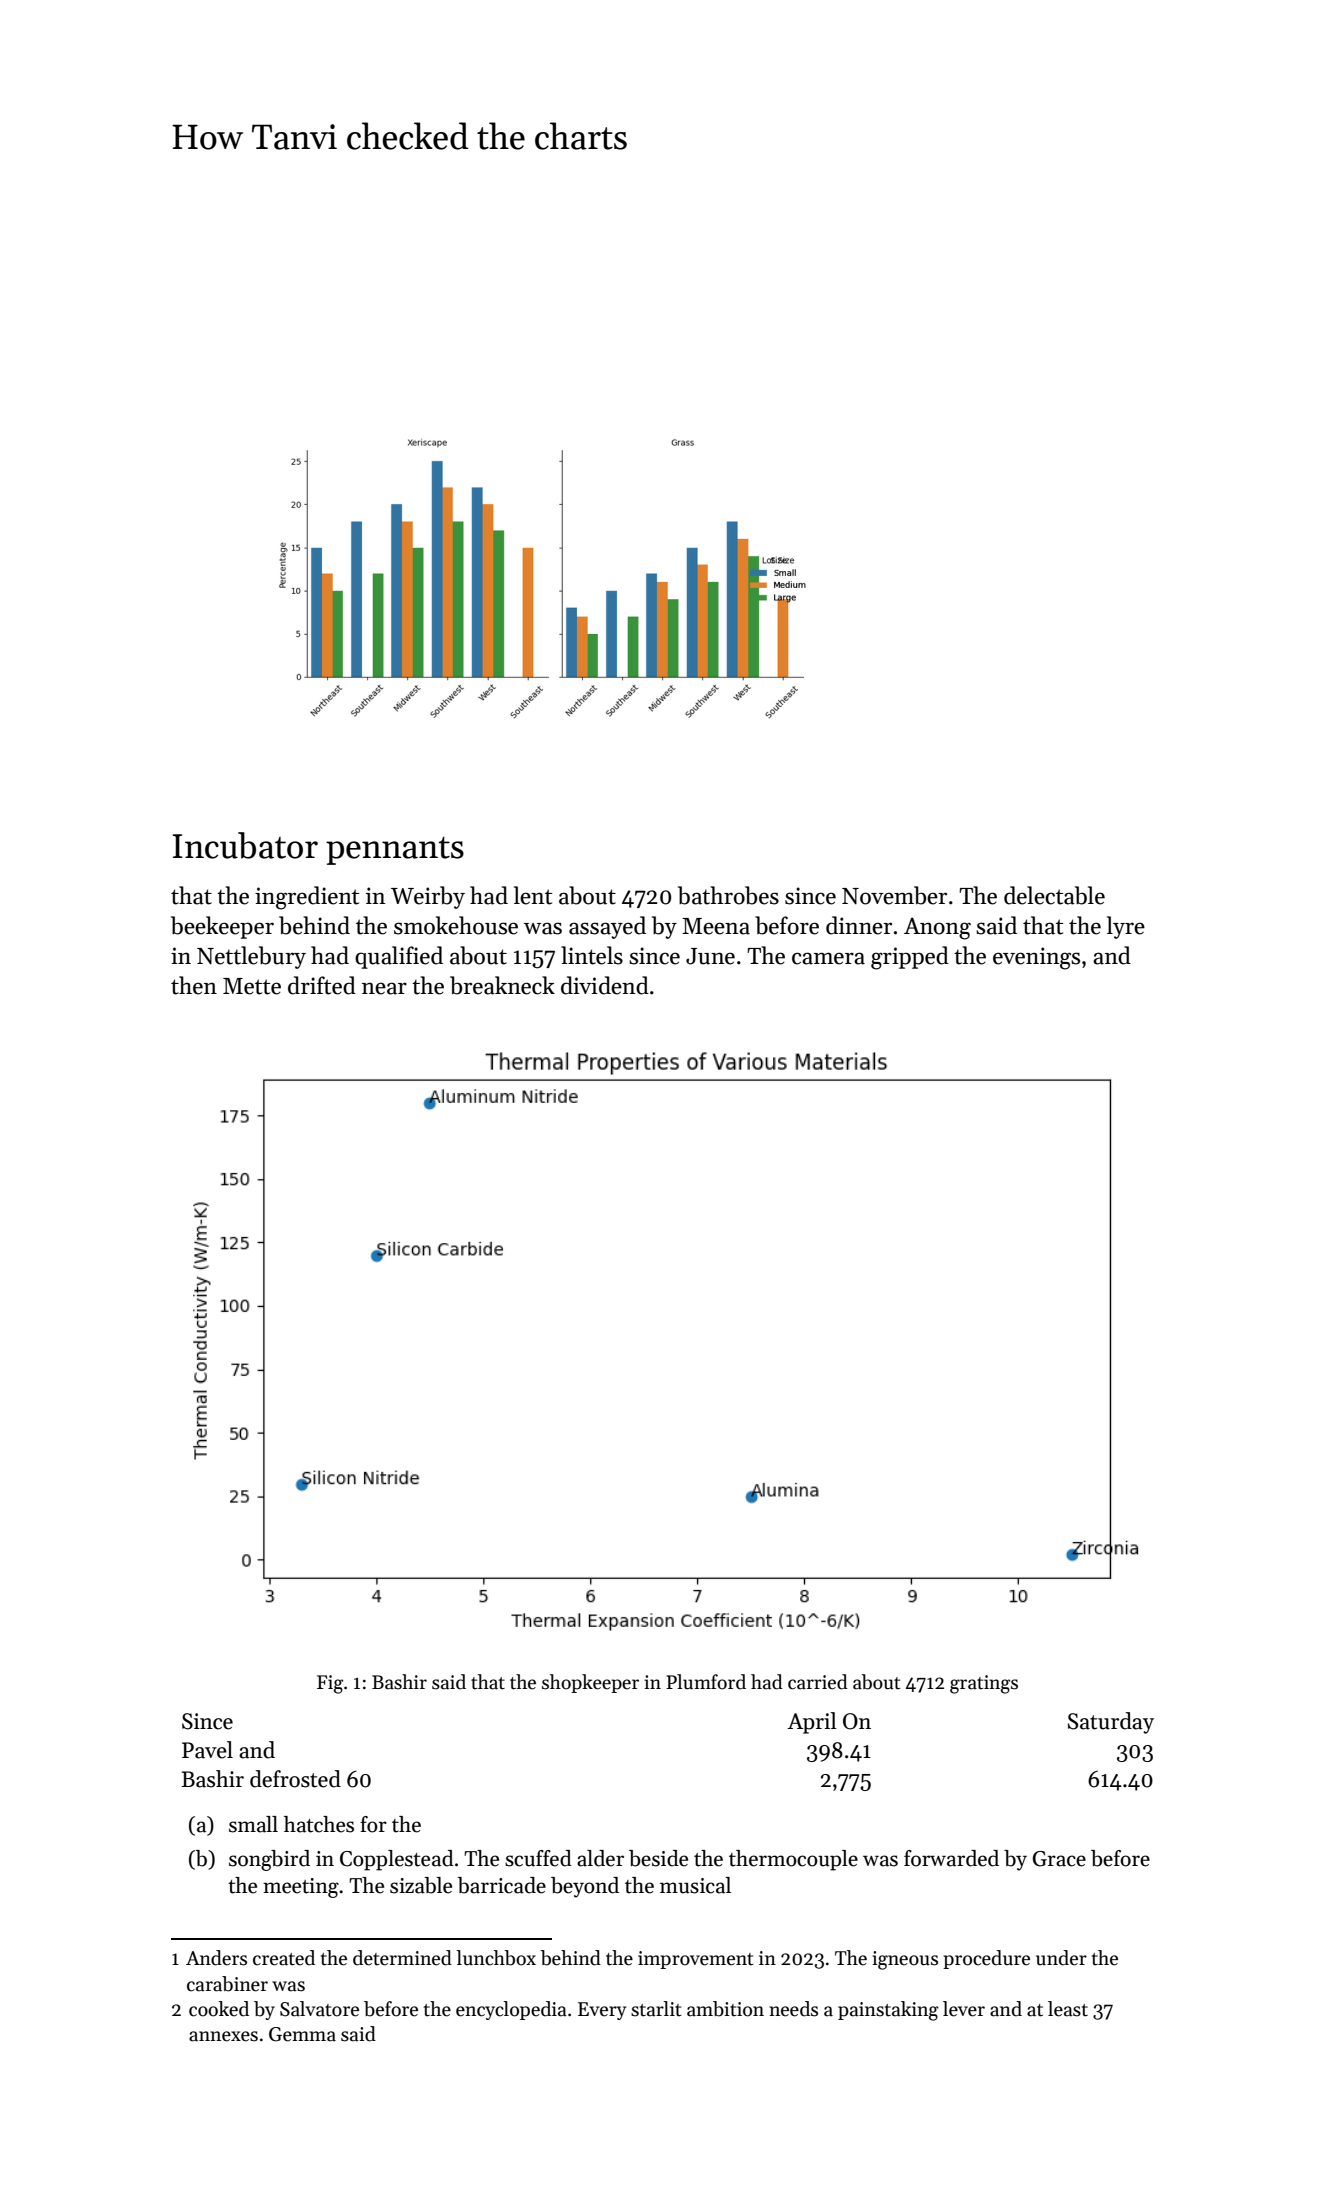 This page has width=1335, height=2199. Describe the element at coordinates (384, 988) in the page. I see `near` at that location.
